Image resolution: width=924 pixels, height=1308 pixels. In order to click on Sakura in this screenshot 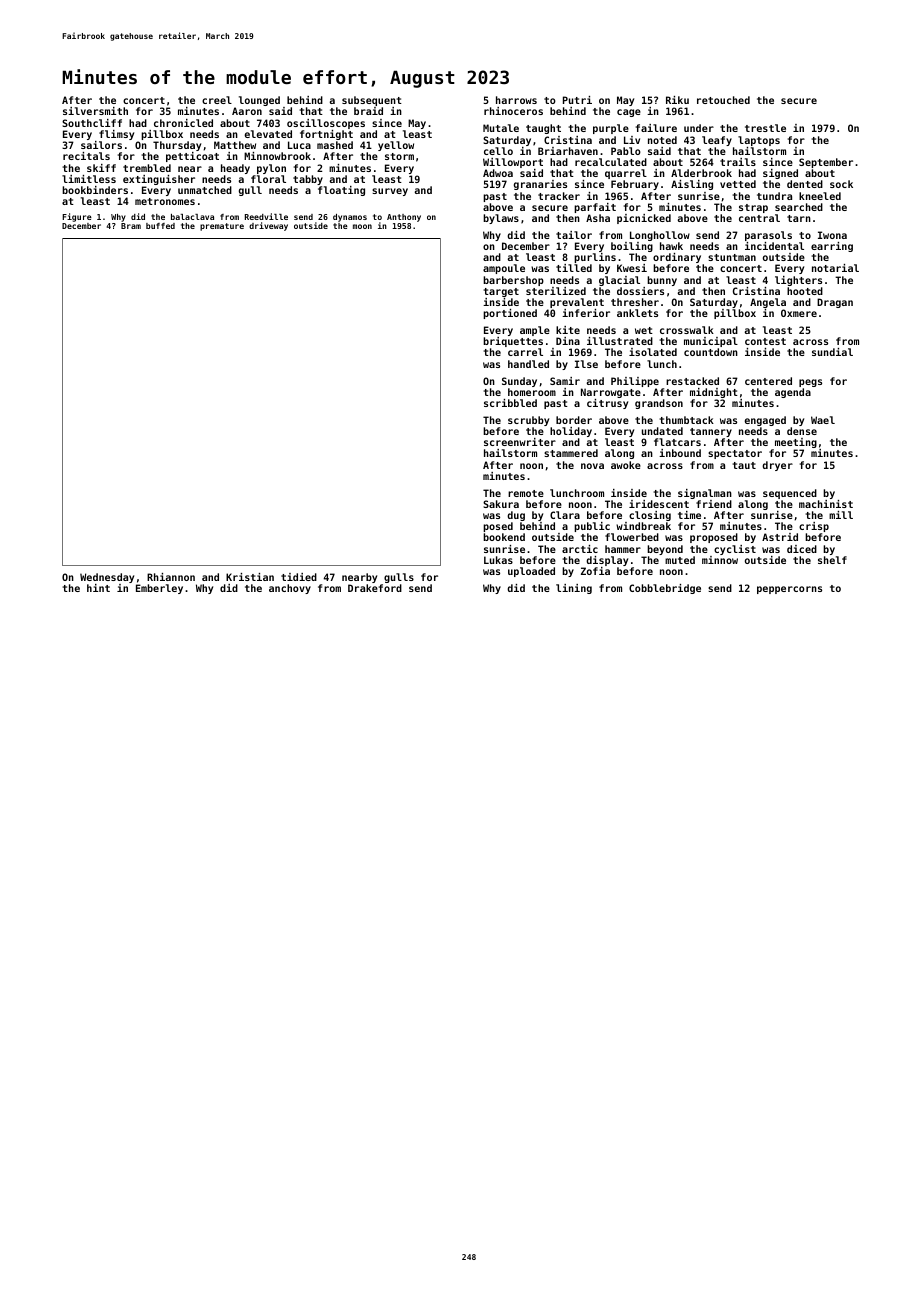, I will do `click(501, 504)`.
